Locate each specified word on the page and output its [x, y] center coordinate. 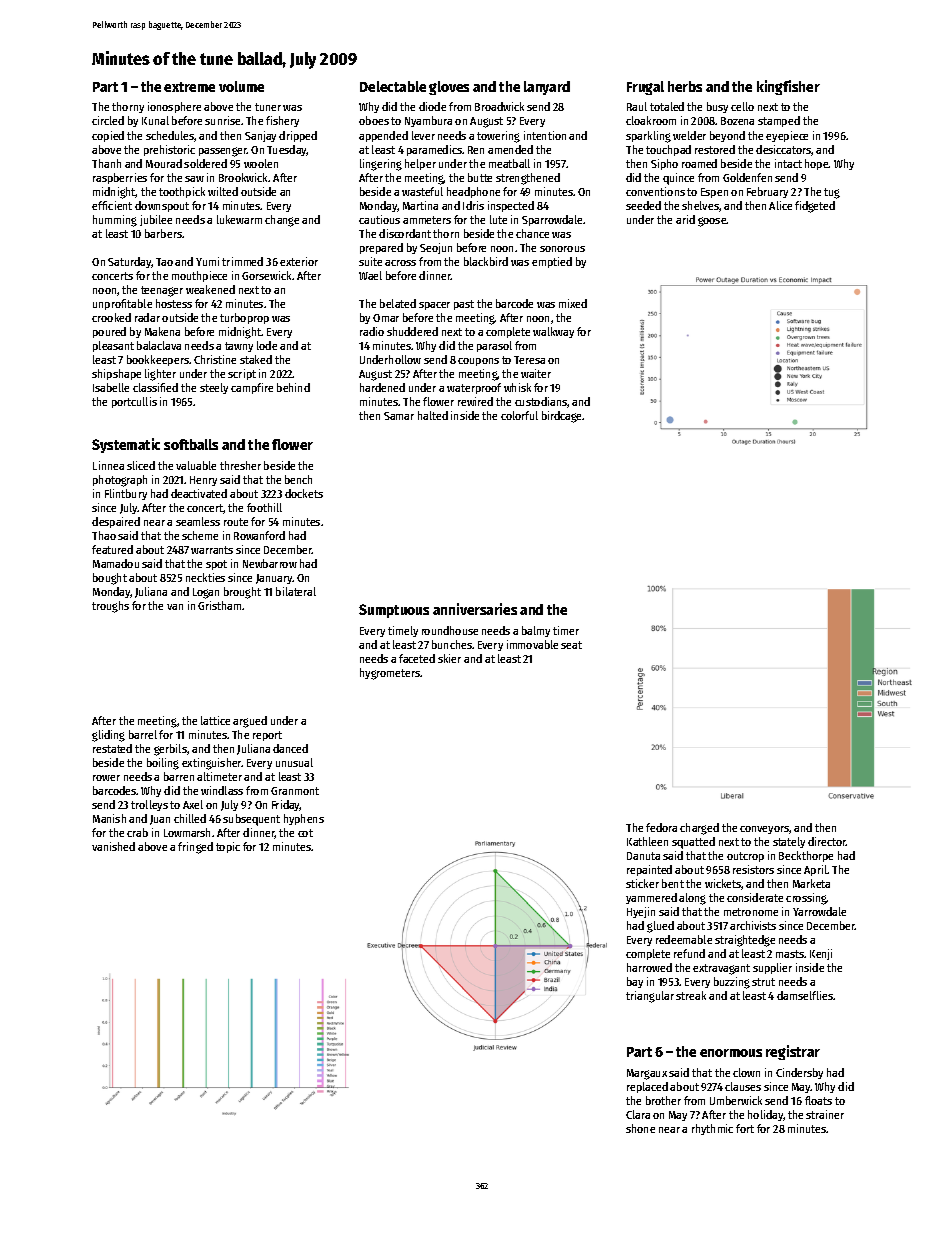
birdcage [562, 417]
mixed [573, 303]
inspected [511, 206]
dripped [298, 136]
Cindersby [799, 1073]
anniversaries [475, 609]
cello [742, 106]
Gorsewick [267, 275]
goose [712, 222]
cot [305, 833]
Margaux [647, 1074]
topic [228, 847]
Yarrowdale [819, 911]
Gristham [219, 605]
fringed [195, 848]
